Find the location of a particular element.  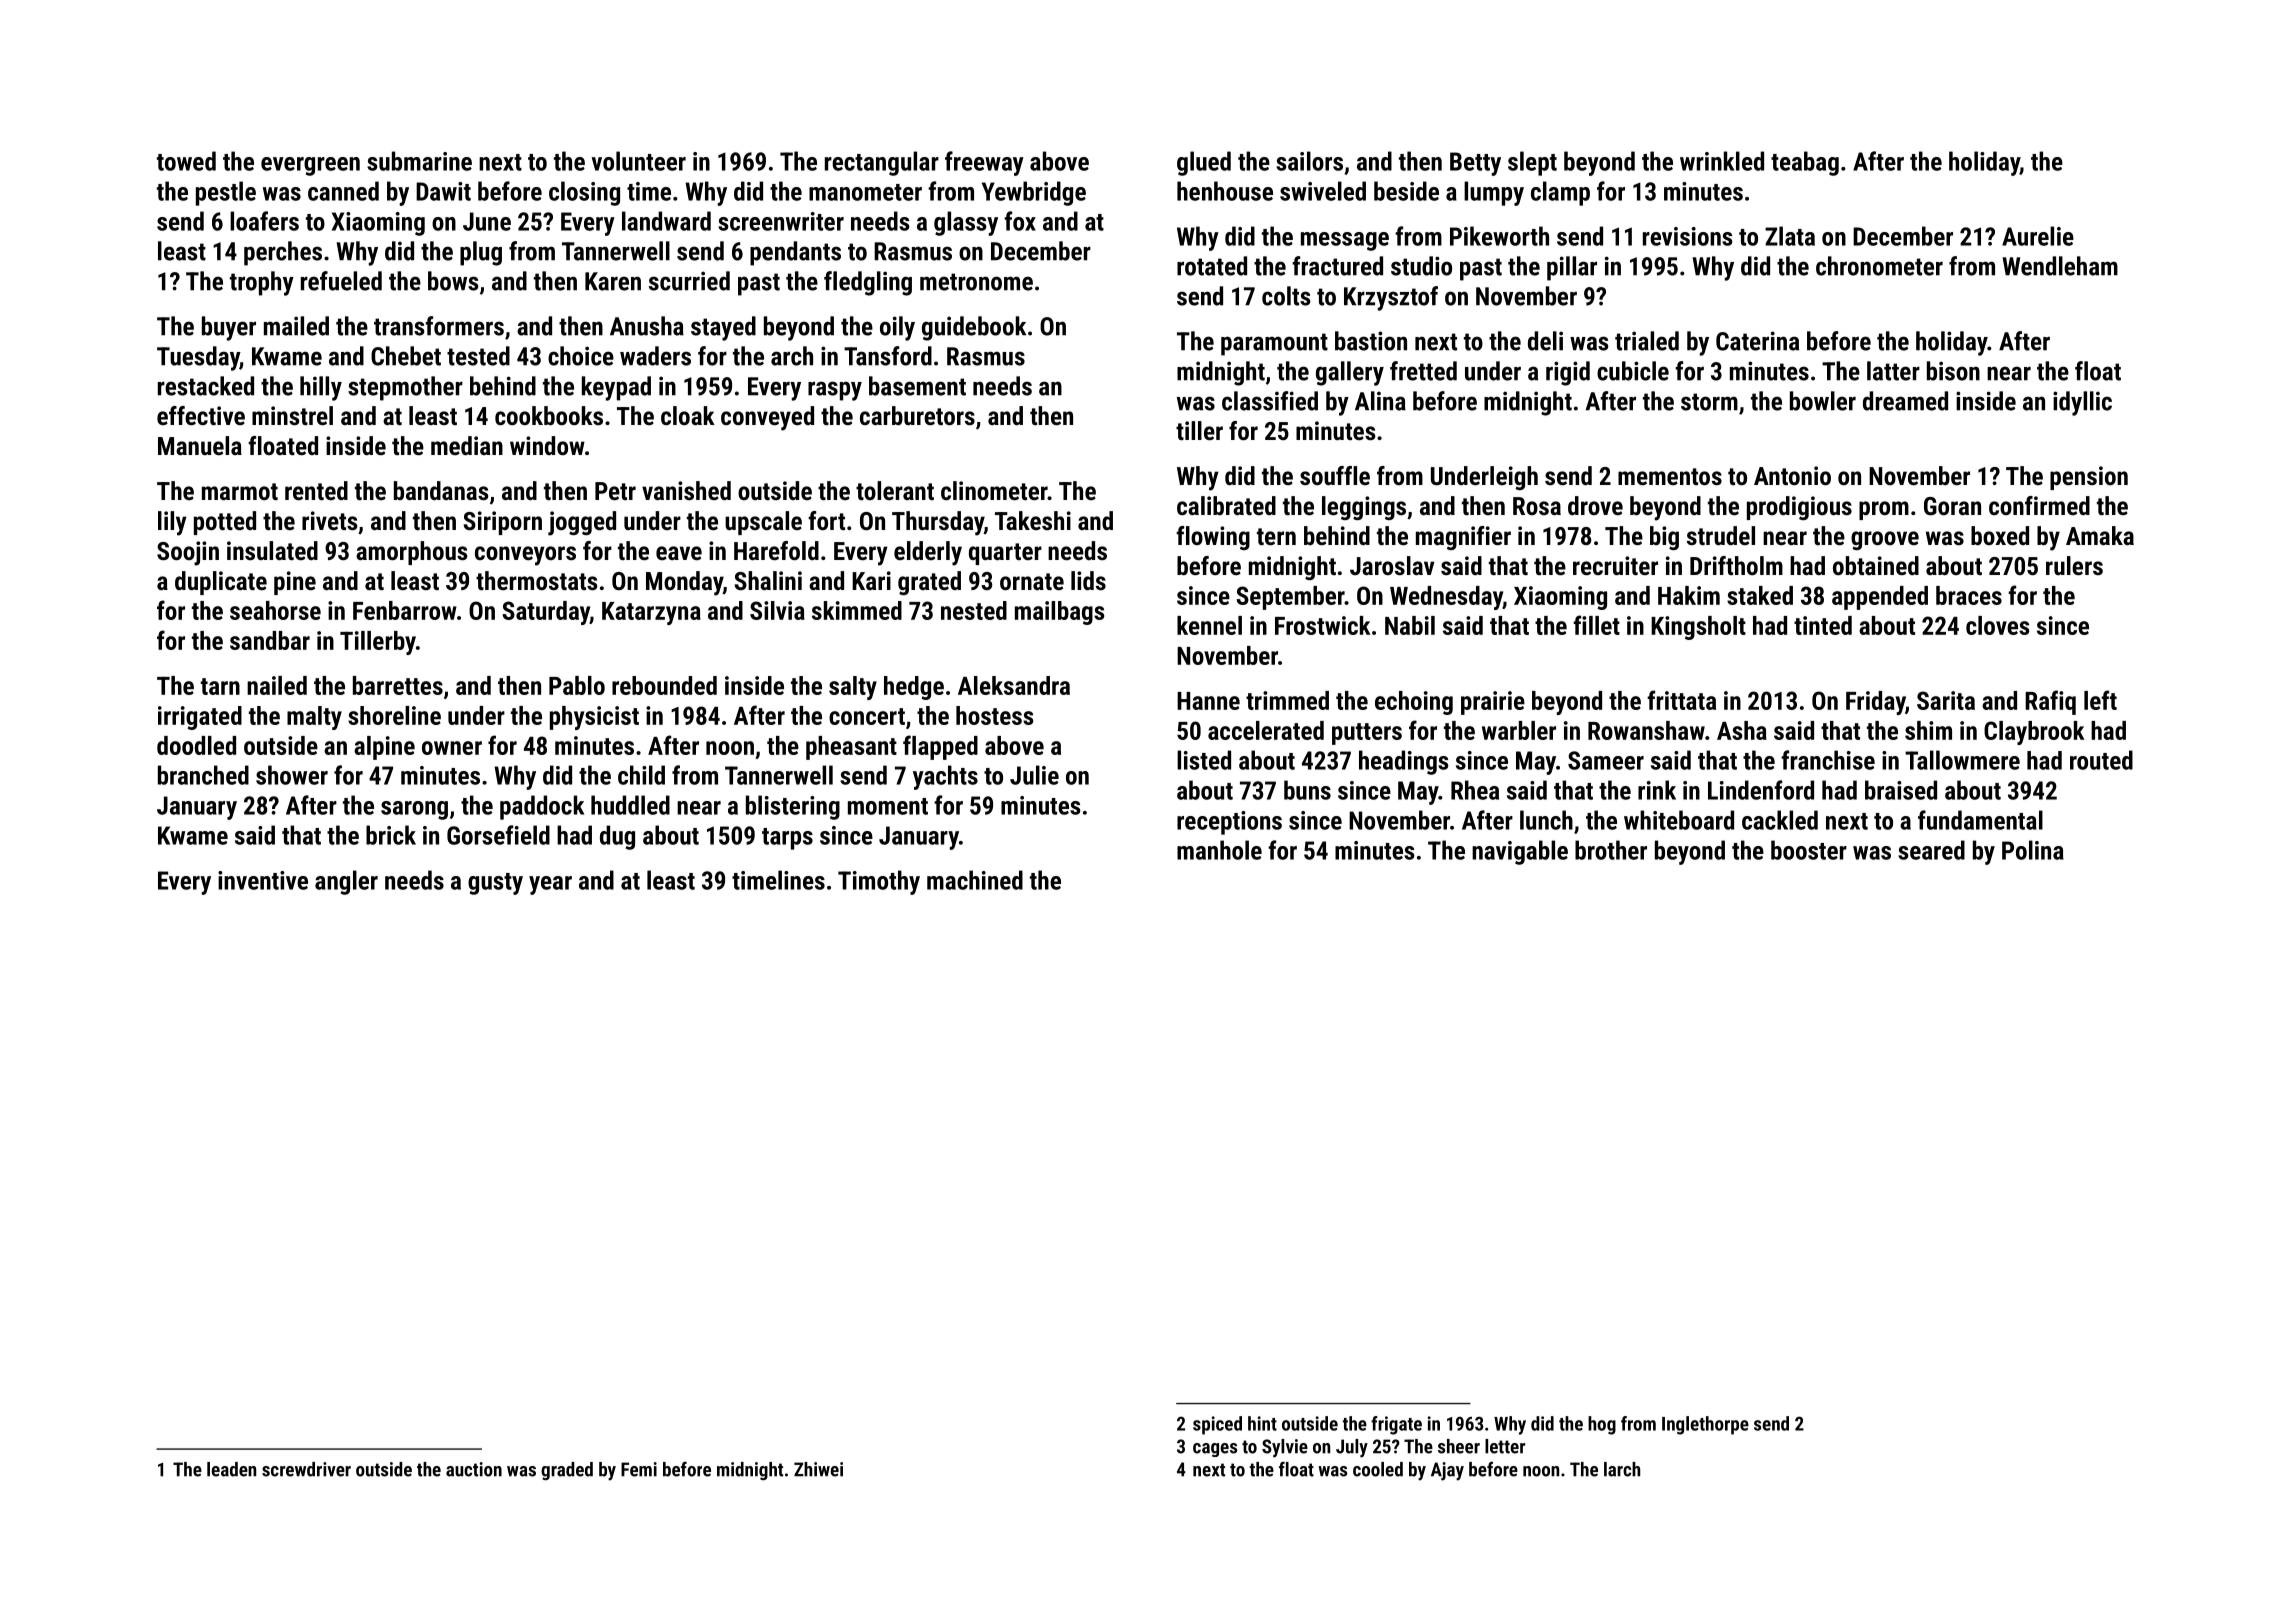

manhole is located at coordinates (1219, 850).
